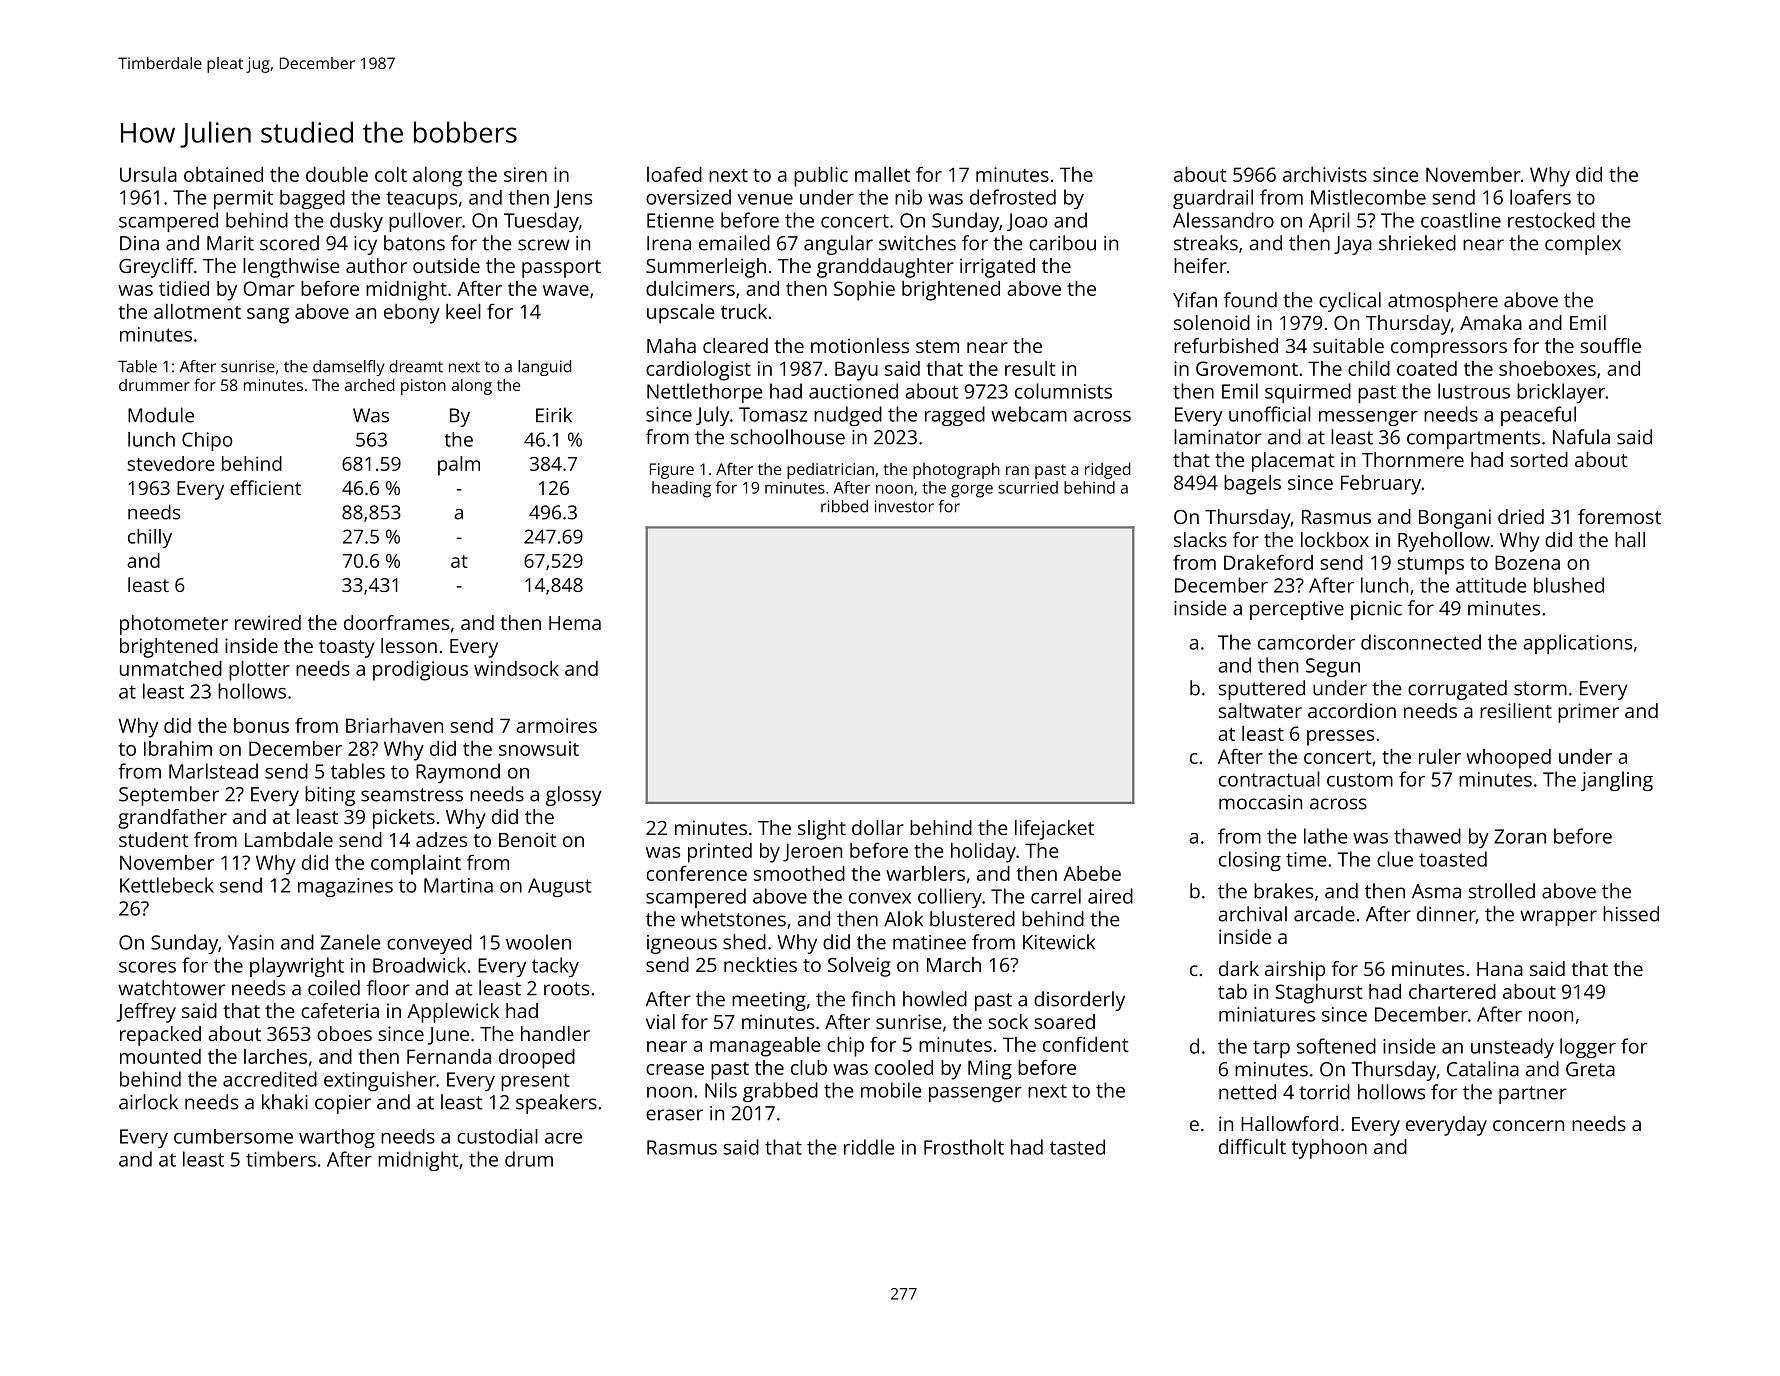  What do you see at coordinates (1260, 710) in the page?
I see `saltwater` at bounding box center [1260, 710].
